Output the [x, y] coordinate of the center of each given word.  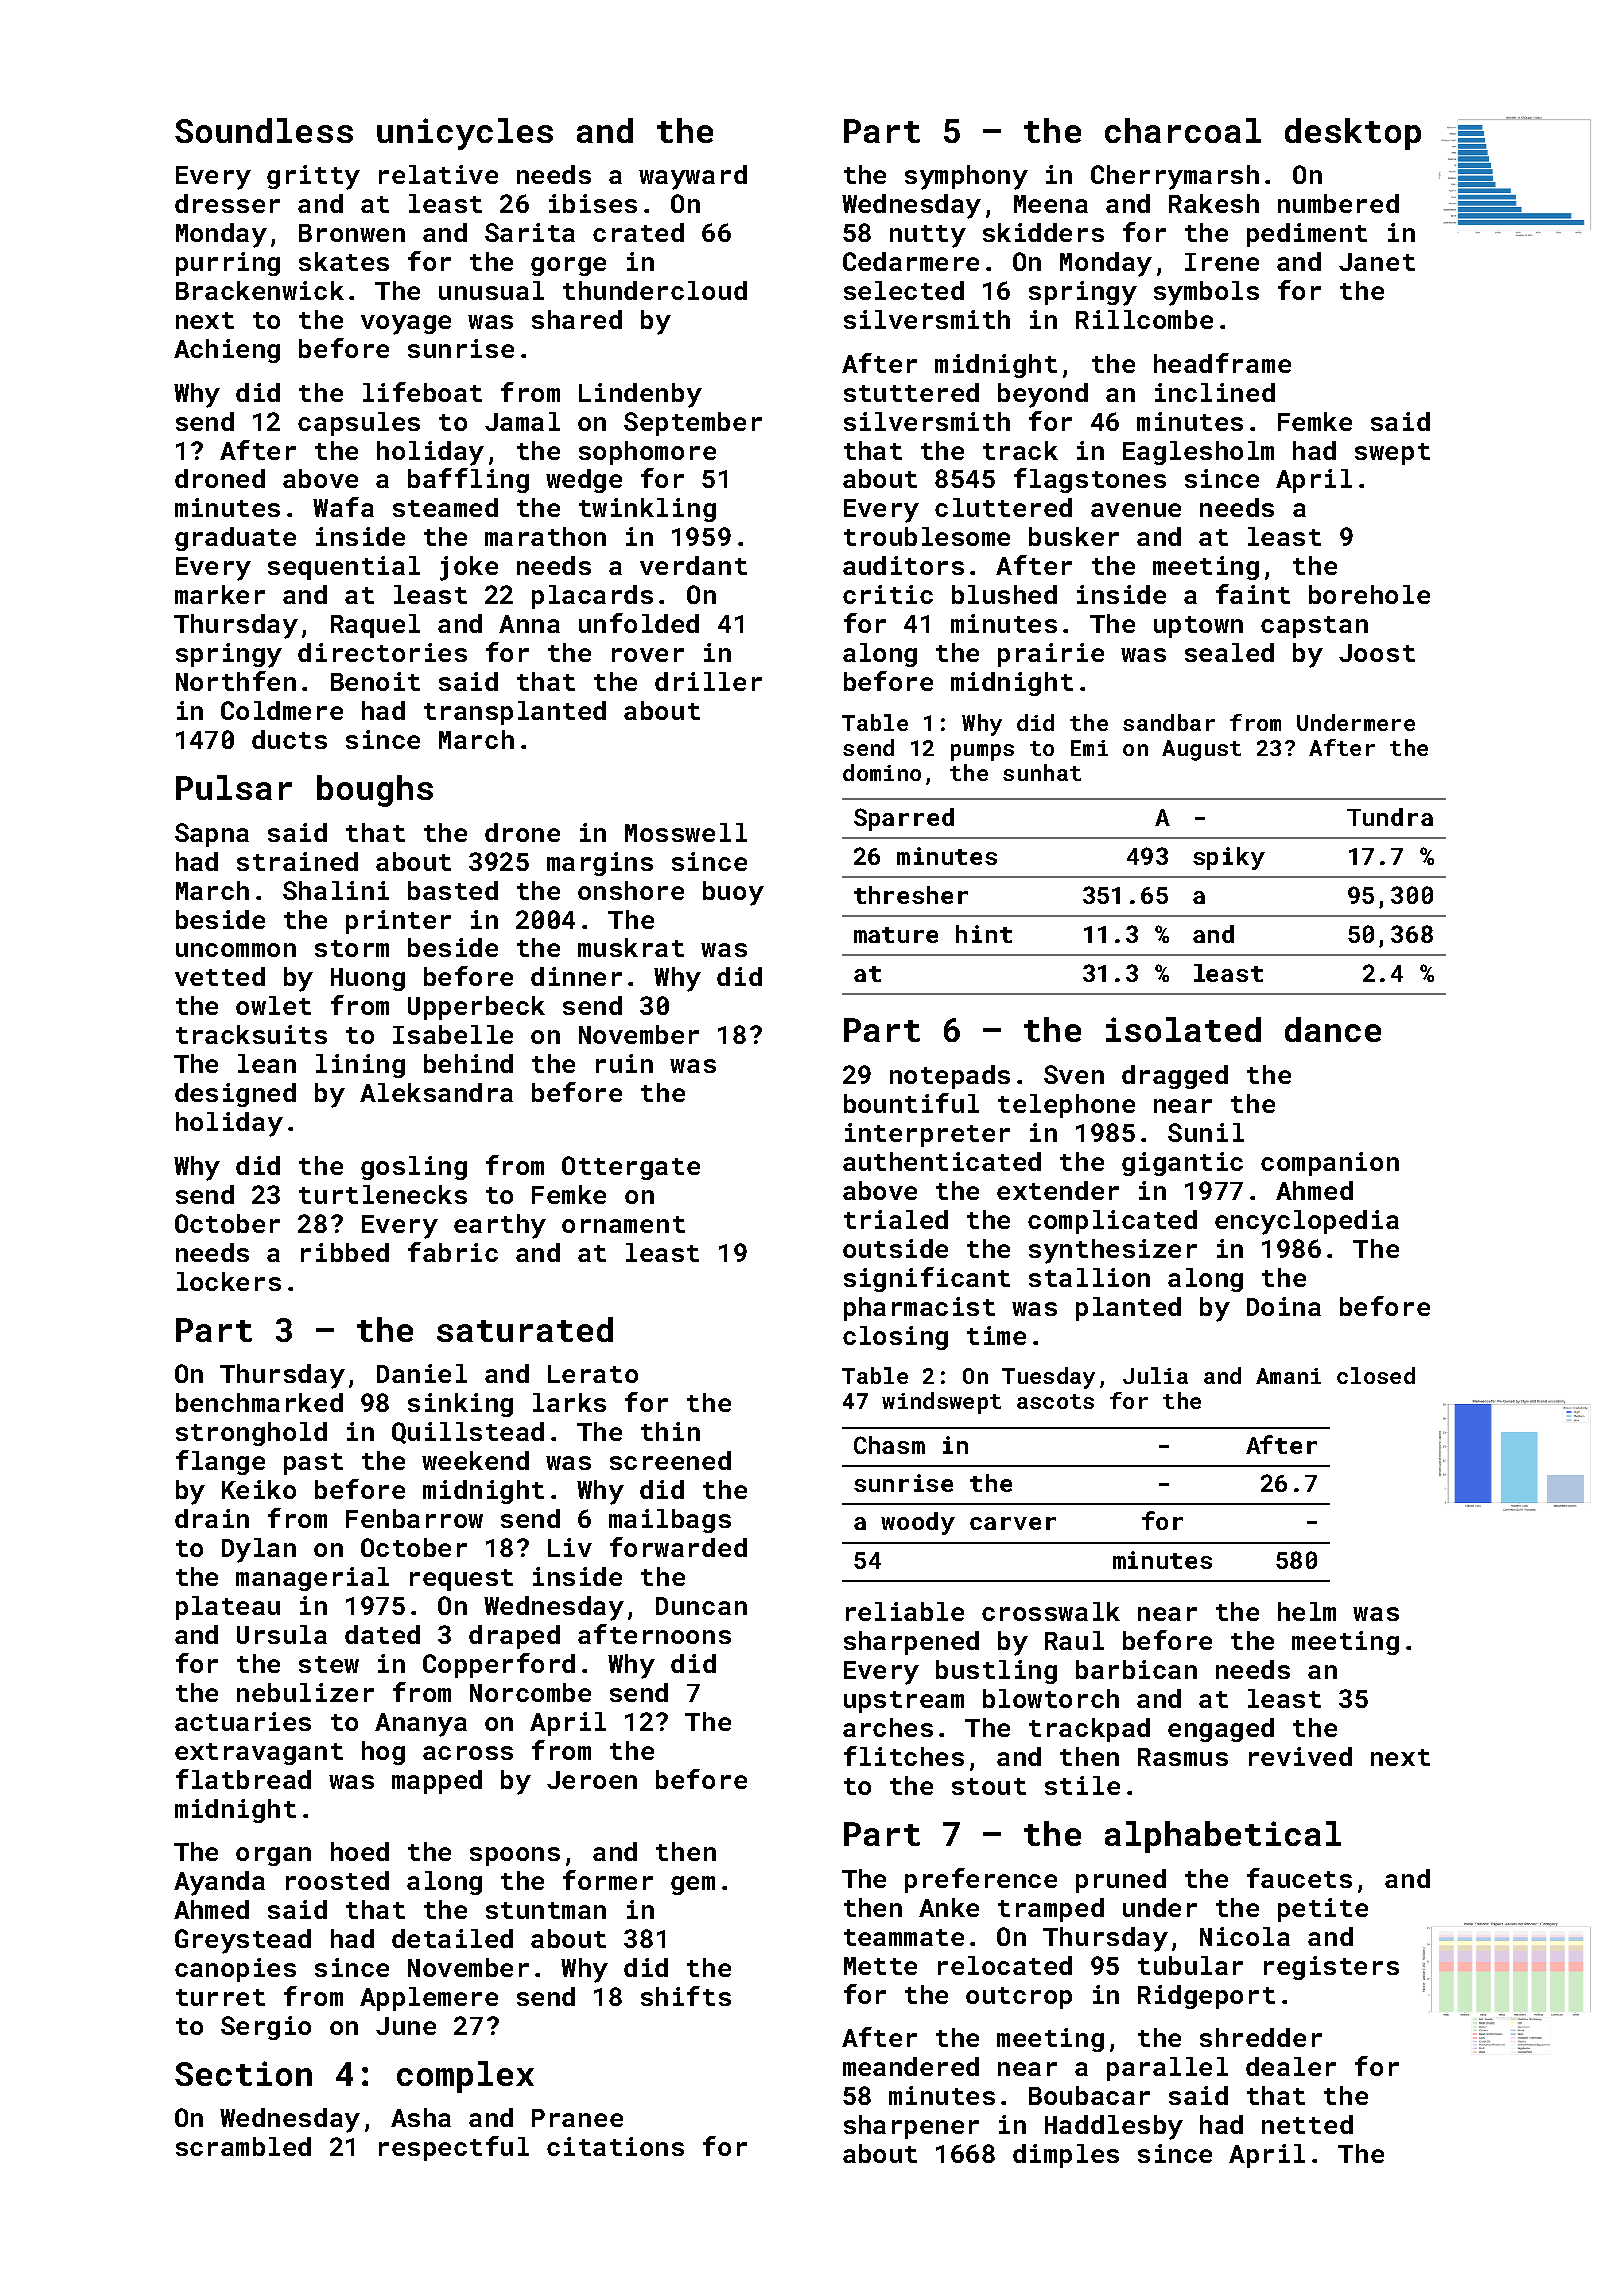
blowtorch [1051, 1698]
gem [693, 1885]
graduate [235, 539]
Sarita [530, 232]
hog [383, 1753]
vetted [220, 976]
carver [1013, 1523]
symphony [966, 177]
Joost [1377, 653]
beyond [1043, 395]
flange [220, 1462]
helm [1307, 1611]
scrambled [243, 2146]
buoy [733, 893]
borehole [1369, 594]
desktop [1353, 134]
